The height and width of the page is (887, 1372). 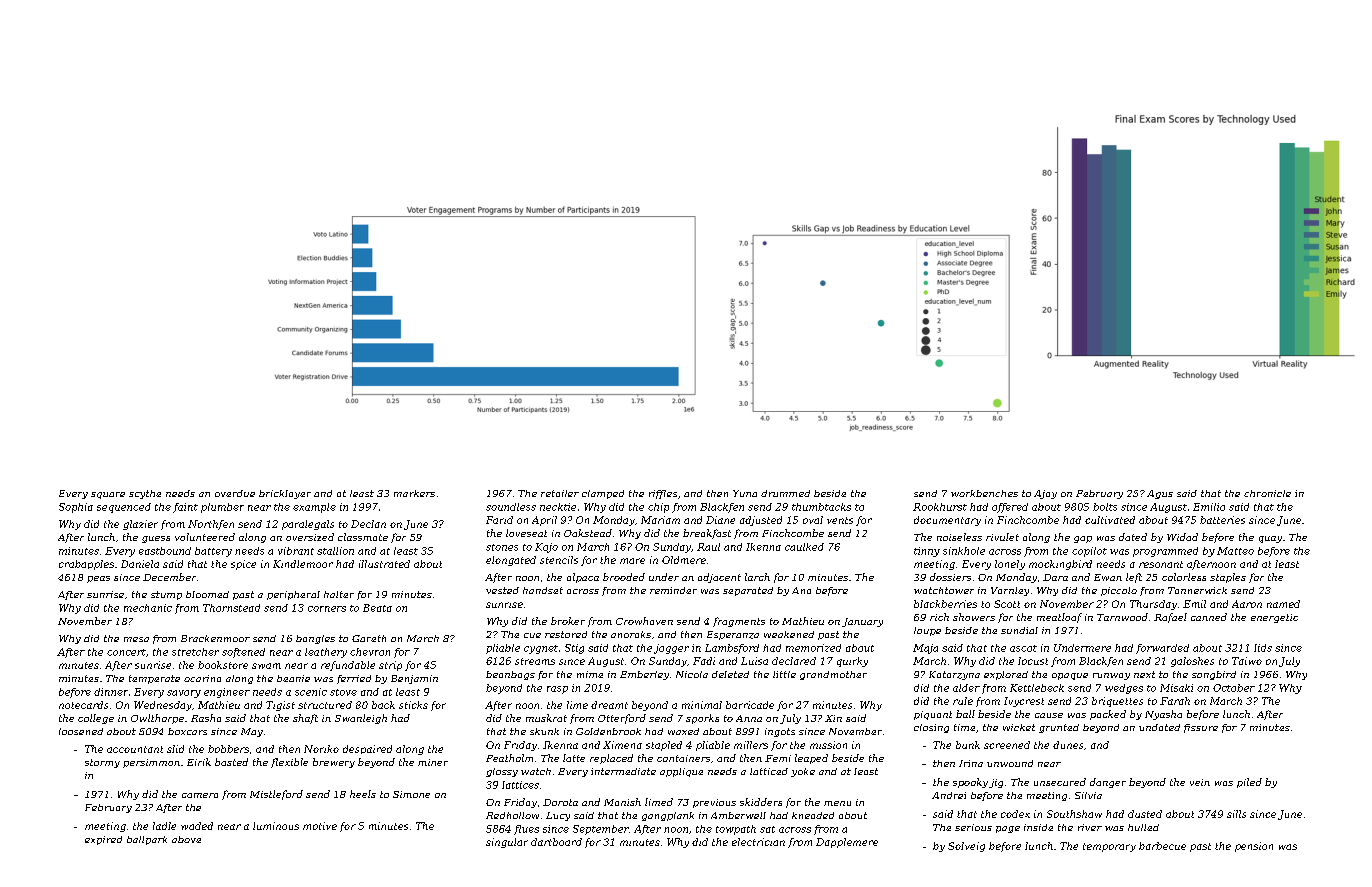 What do you see at coordinates (1222, 520) in the page?
I see `batteries` at bounding box center [1222, 520].
